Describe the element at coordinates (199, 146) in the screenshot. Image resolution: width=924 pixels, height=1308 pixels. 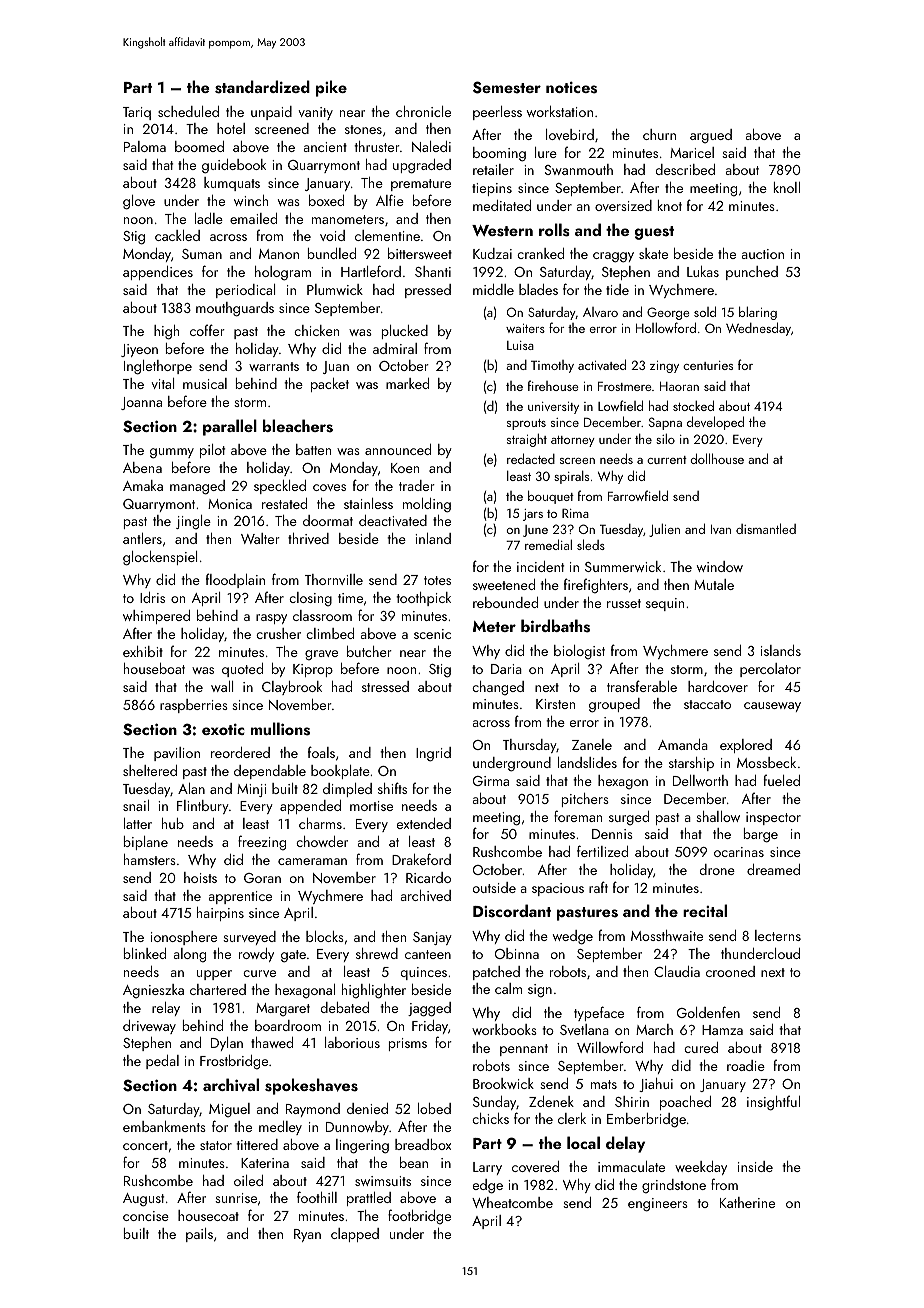
I see `boomed` at that location.
